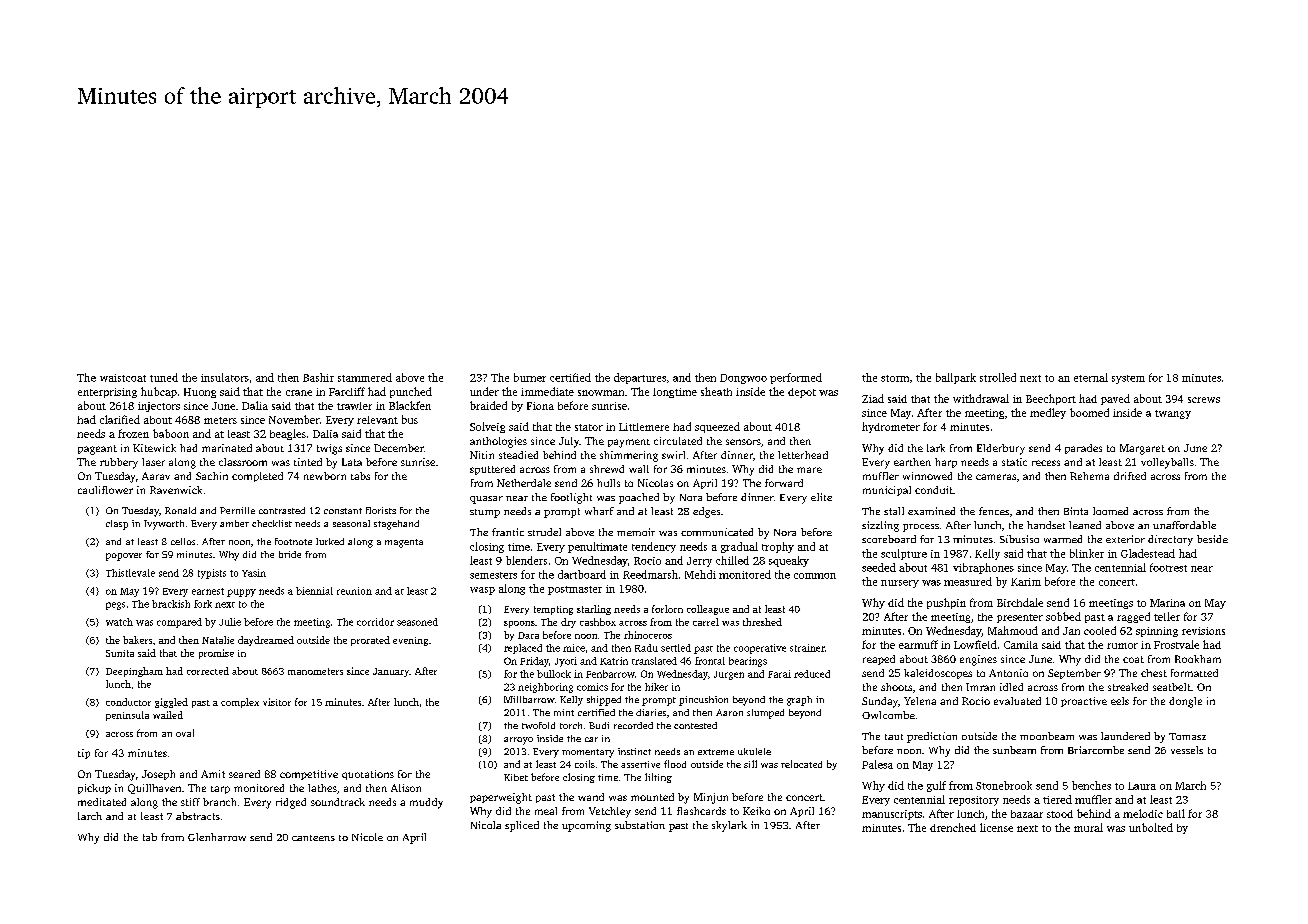 Image resolution: width=1308 pixels, height=924 pixels. Describe the element at coordinates (546, 811) in the screenshot. I see `meal` at that location.
